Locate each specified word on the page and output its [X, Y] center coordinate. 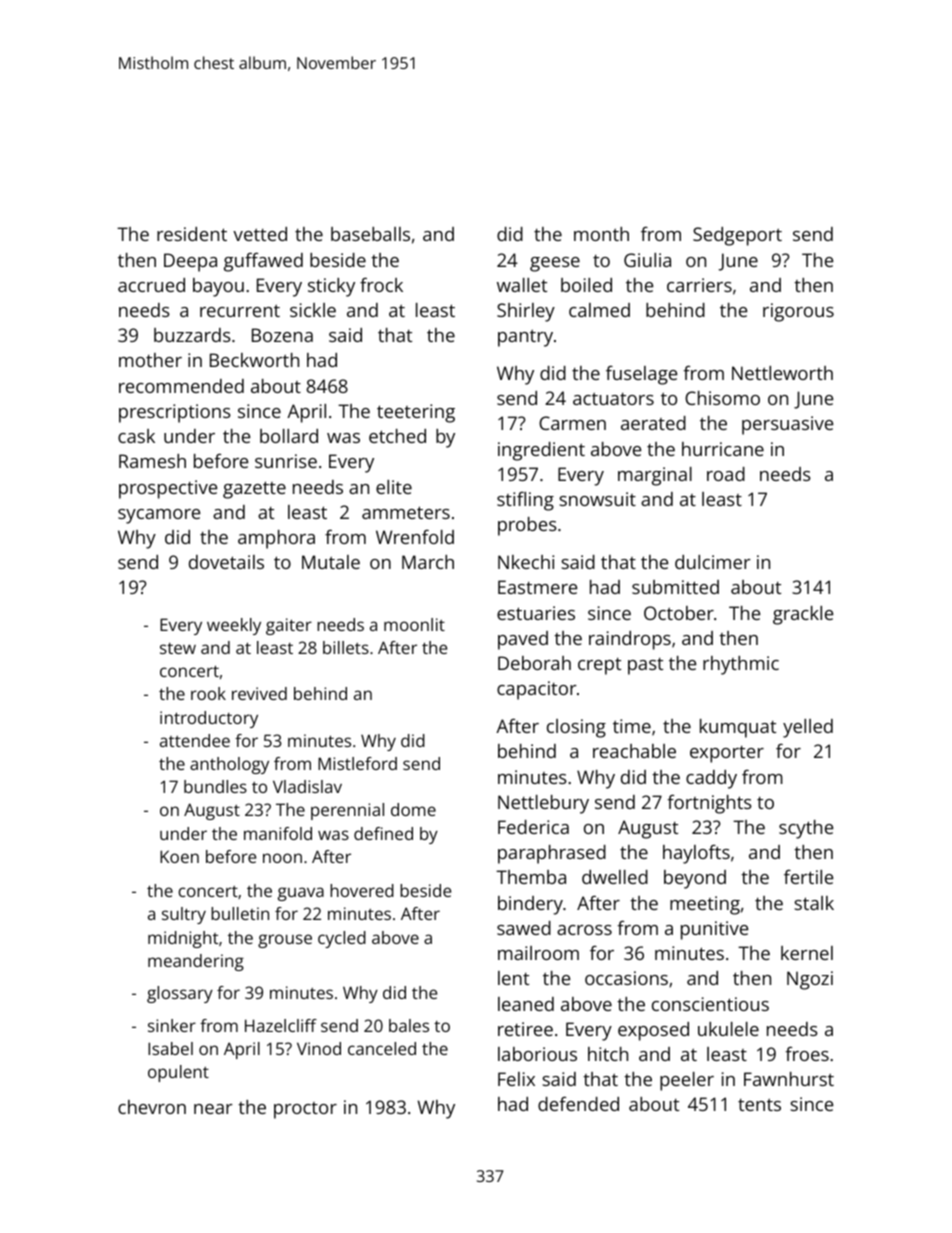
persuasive [787, 425]
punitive [714, 930]
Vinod [319, 1048]
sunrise [286, 461]
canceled [382, 1048]
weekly [234, 626]
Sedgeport [737, 236]
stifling [525, 501]
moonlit [414, 624]
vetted [260, 234]
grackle [803, 615]
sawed [524, 928]
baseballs [370, 234]
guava [301, 894]
